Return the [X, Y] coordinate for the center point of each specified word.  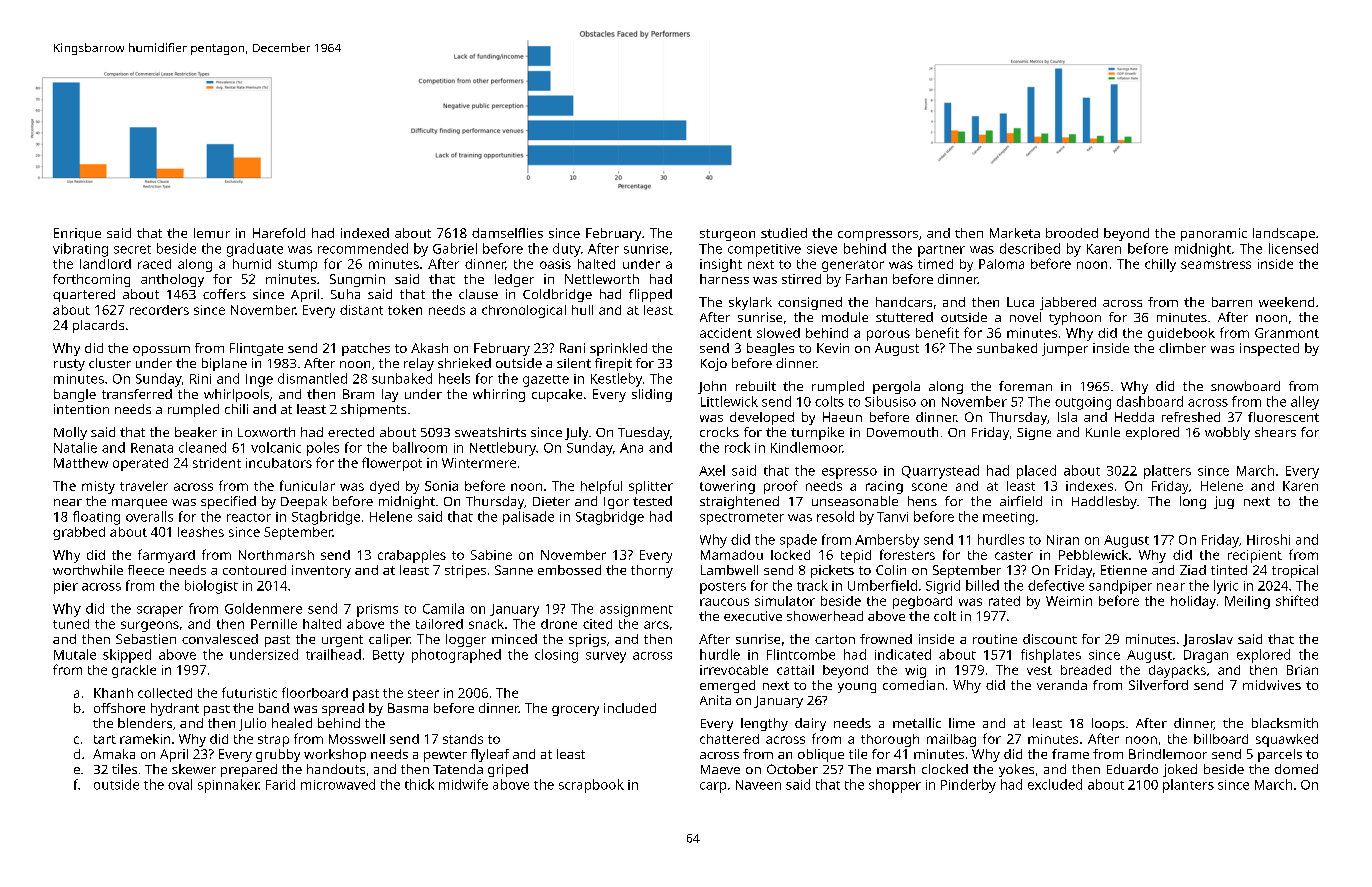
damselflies [507, 233]
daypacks [1177, 671]
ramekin [145, 739]
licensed [1293, 248]
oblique [821, 755]
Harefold [279, 233]
